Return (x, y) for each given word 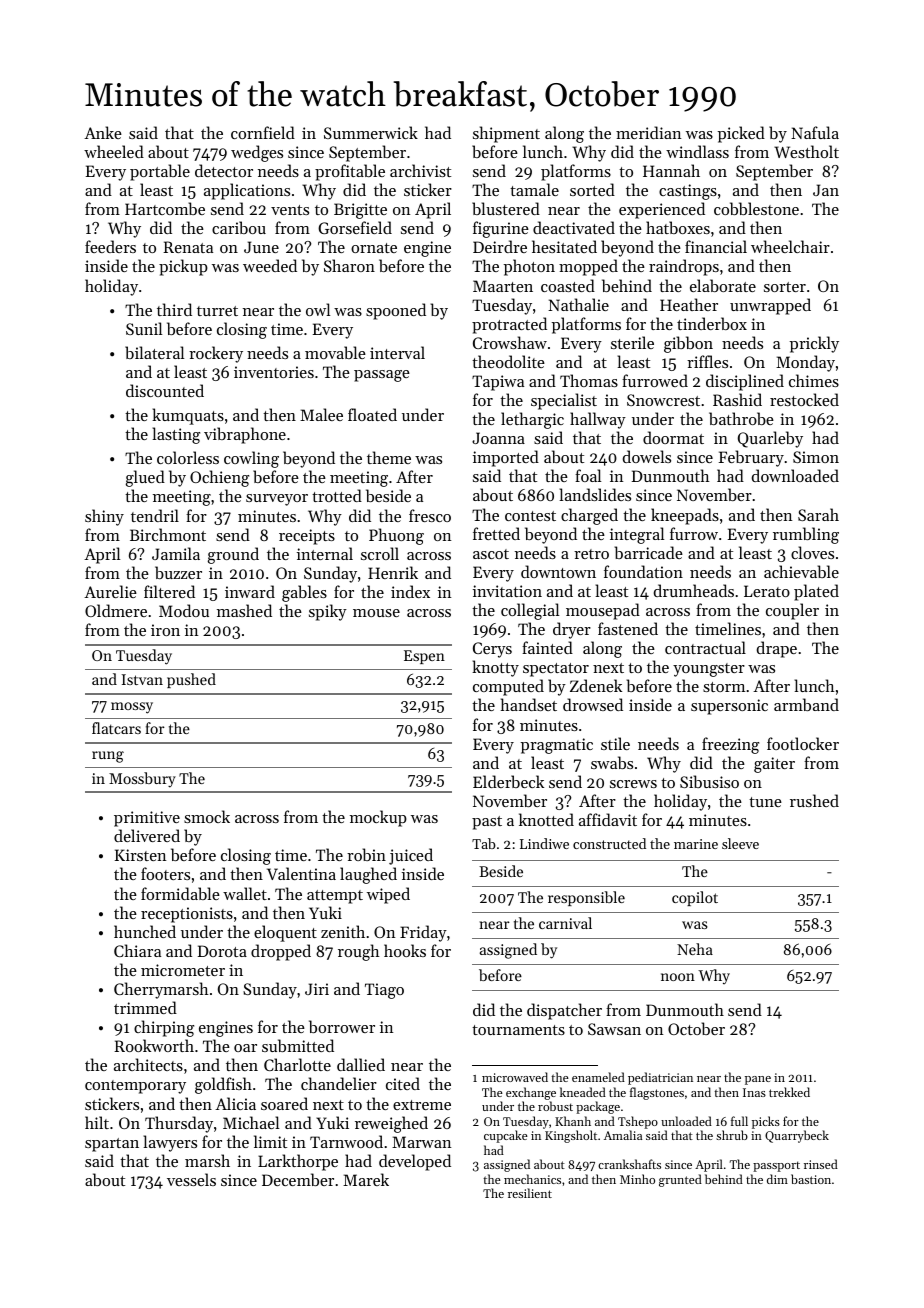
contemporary (135, 1087)
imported (506, 458)
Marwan (421, 1142)
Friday (423, 933)
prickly (814, 344)
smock (207, 816)
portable (160, 172)
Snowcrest (663, 400)
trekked (789, 1092)
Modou (184, 610)
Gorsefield (355, 227)
